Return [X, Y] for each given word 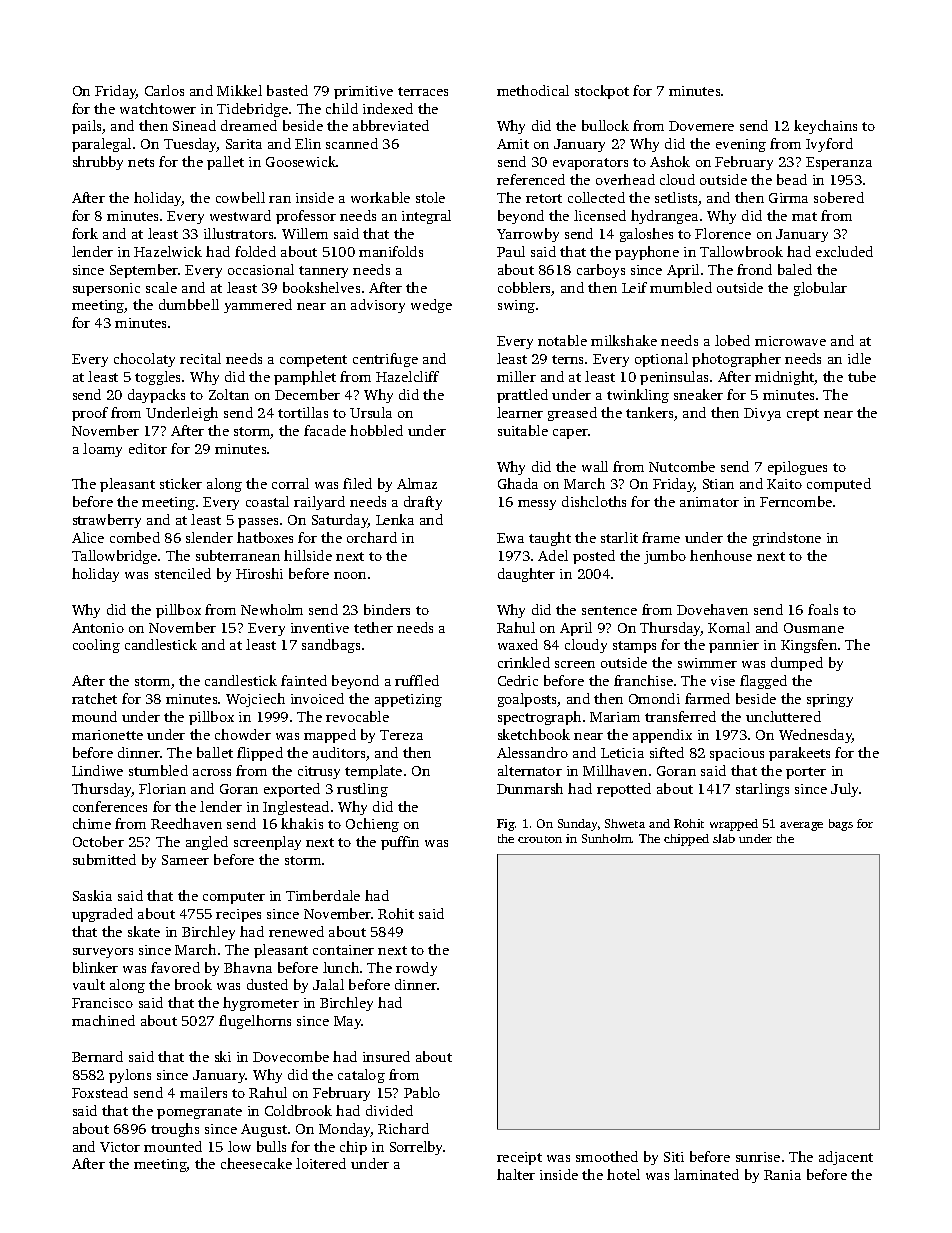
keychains [825, 127]
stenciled [183, 573]
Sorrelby [417, 1148]
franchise [643, 680]
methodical [533, 90]
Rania [782, 1175]
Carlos [164, 90]
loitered [321, 1163]
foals [823, 609]
